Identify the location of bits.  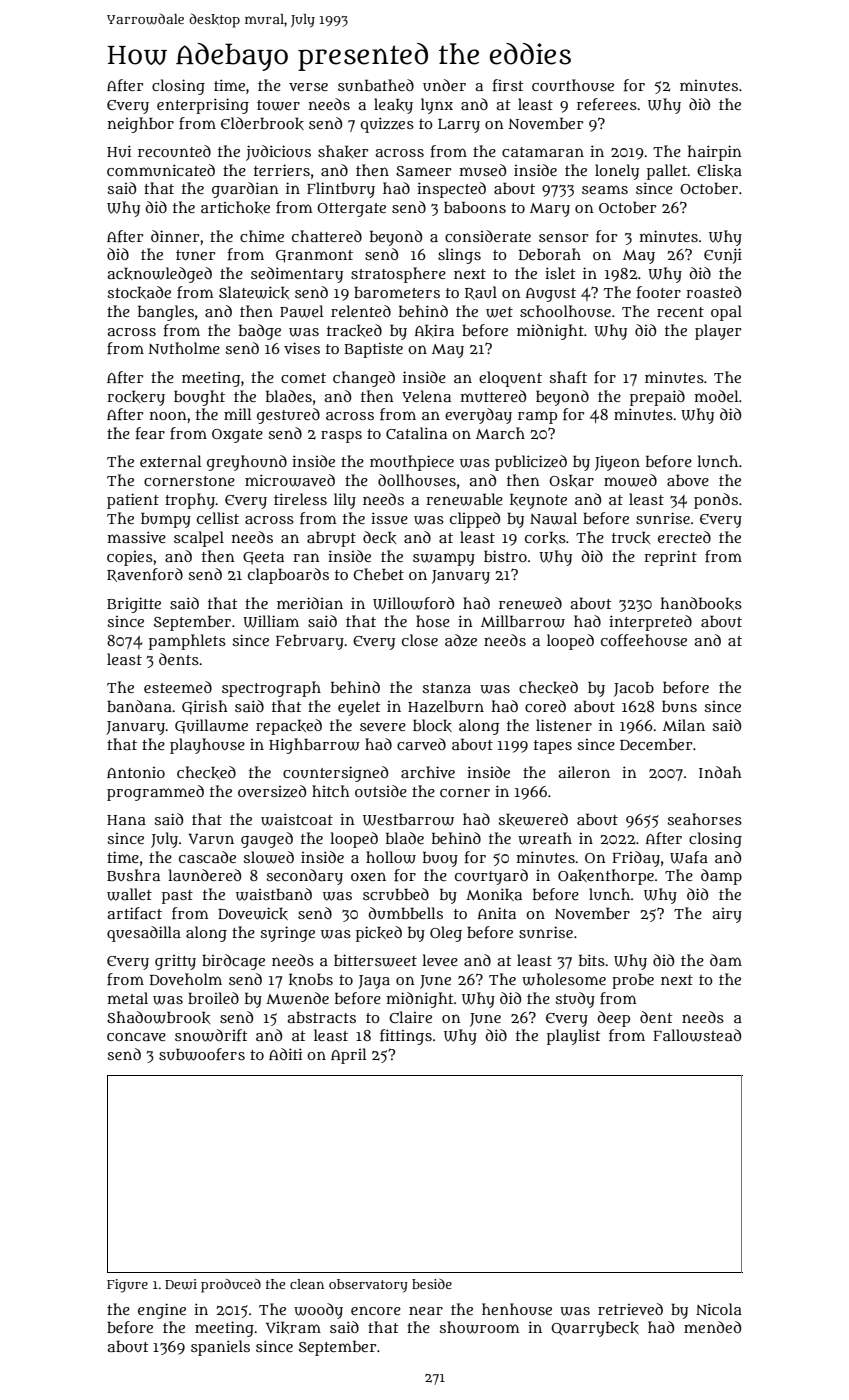
(592, 960).
